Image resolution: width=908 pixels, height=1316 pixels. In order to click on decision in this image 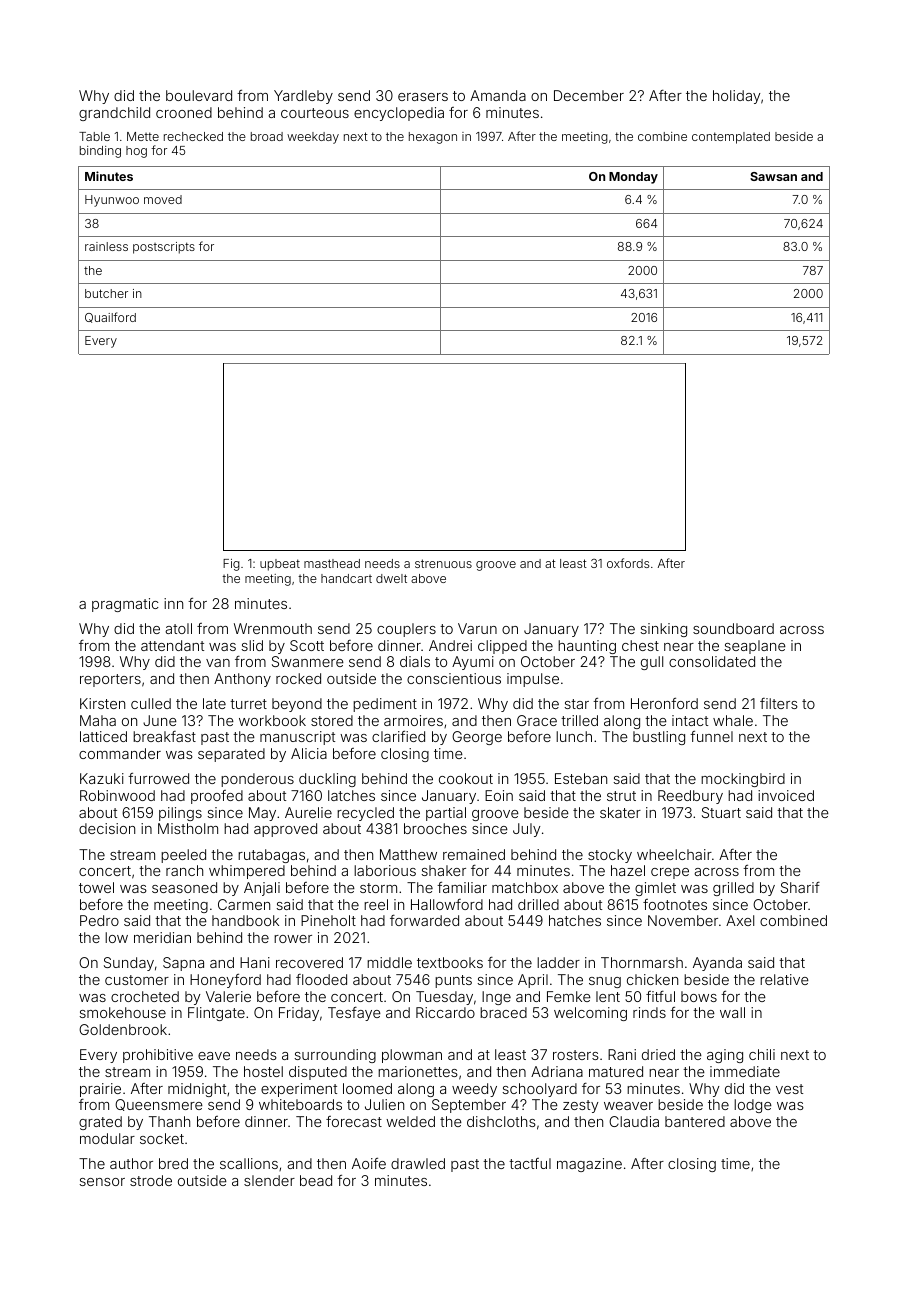, I will do `click(107, 828)`.
